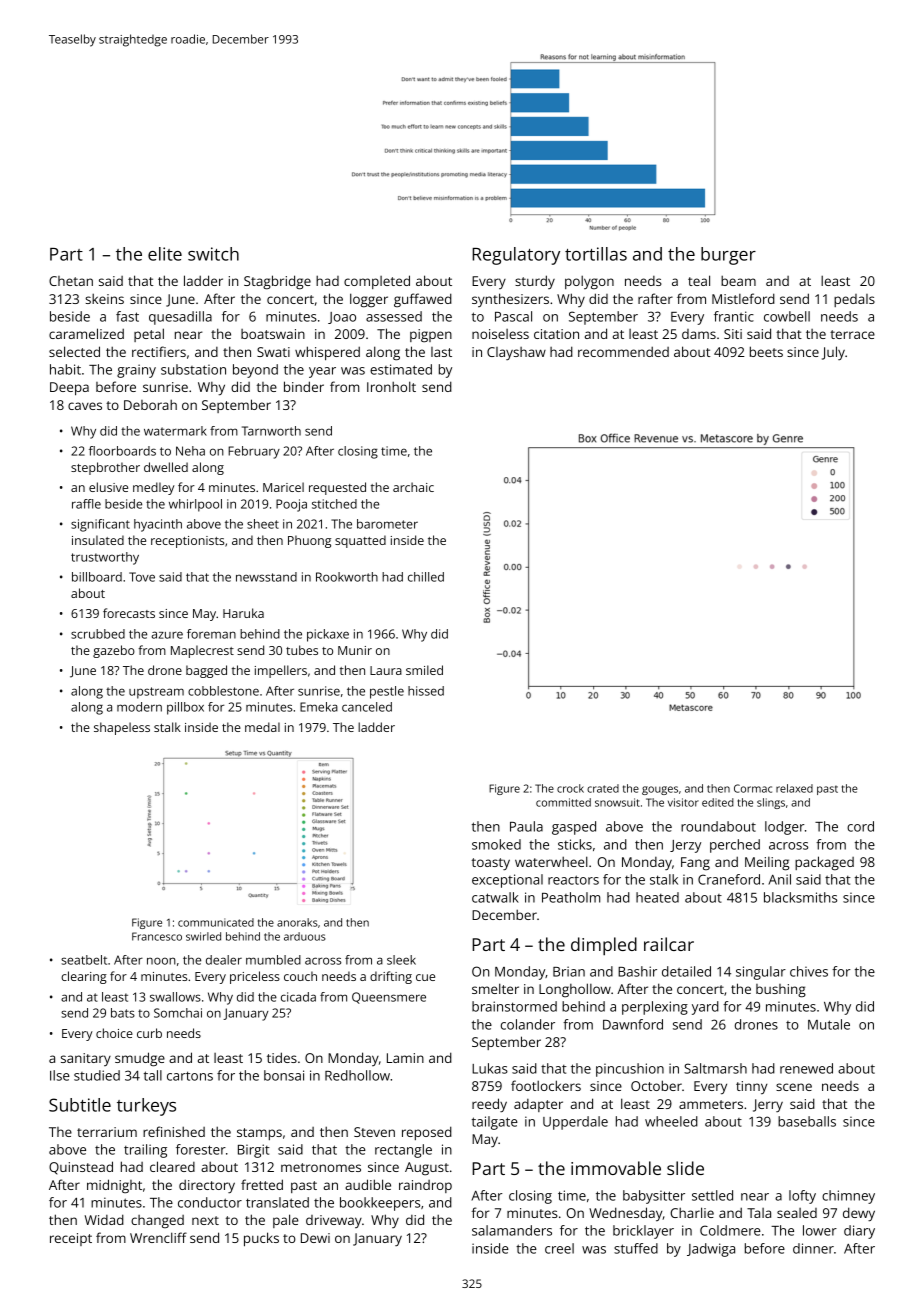 The height and width of the screenshot is (1308, 924). What do you see at coordinates (84, 960) in the screenshot?
I see `seatbelt` at bounding box center [84, 960].
